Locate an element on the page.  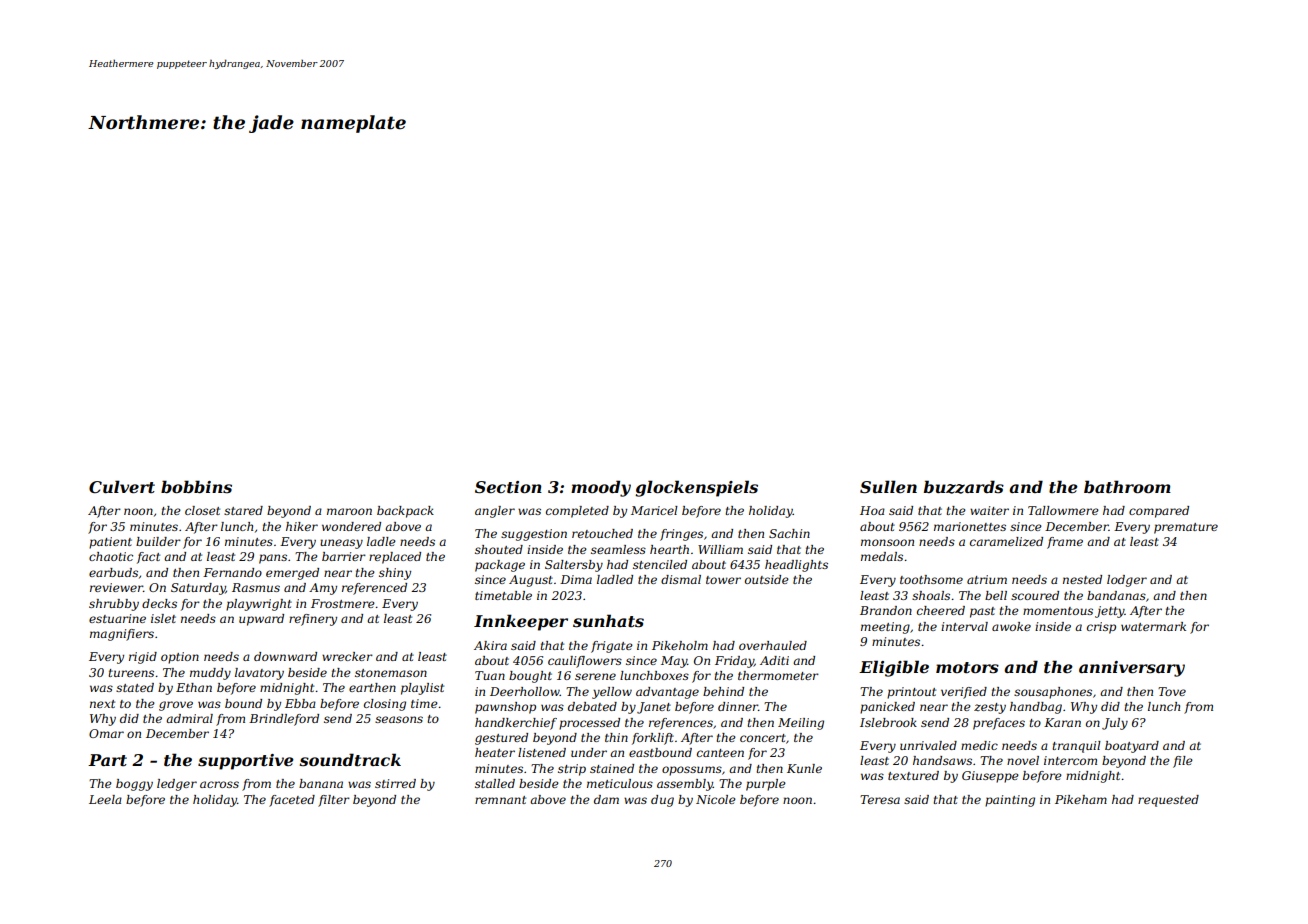
dinner is located at coordinates (738, 706).
